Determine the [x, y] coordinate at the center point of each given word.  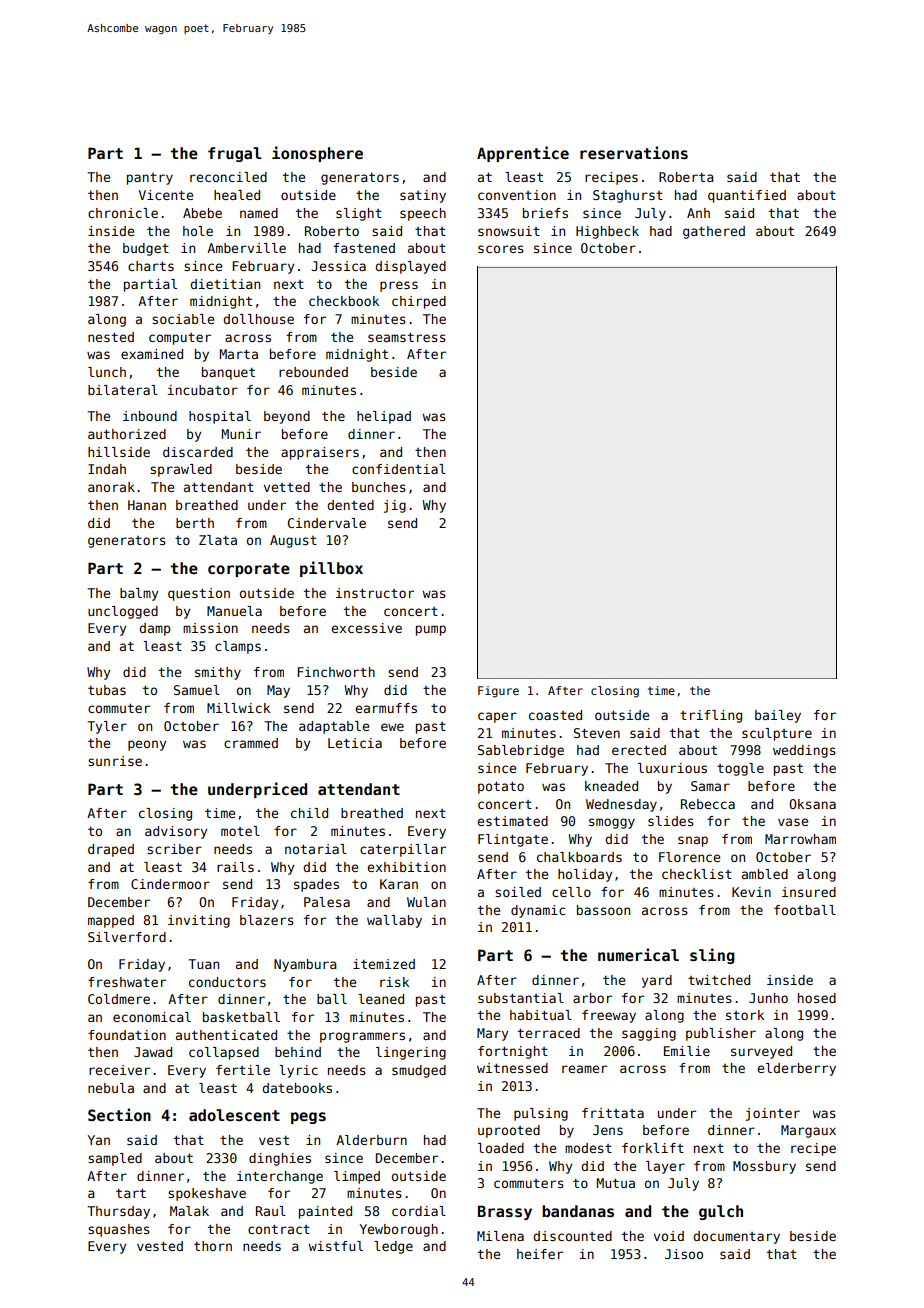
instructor [375, 593]
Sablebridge [521, 751]
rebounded [313, 372]
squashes [119, 1230]
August [293, 541]
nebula [111, 1088]
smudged [419, 1071]
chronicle [123, 213]
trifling [711, 716]
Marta [239, 354]
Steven [597, 733]
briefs [545, 213]
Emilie [687, 1051]
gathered [714, 232]
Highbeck [607, 232]
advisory [176, 832]
